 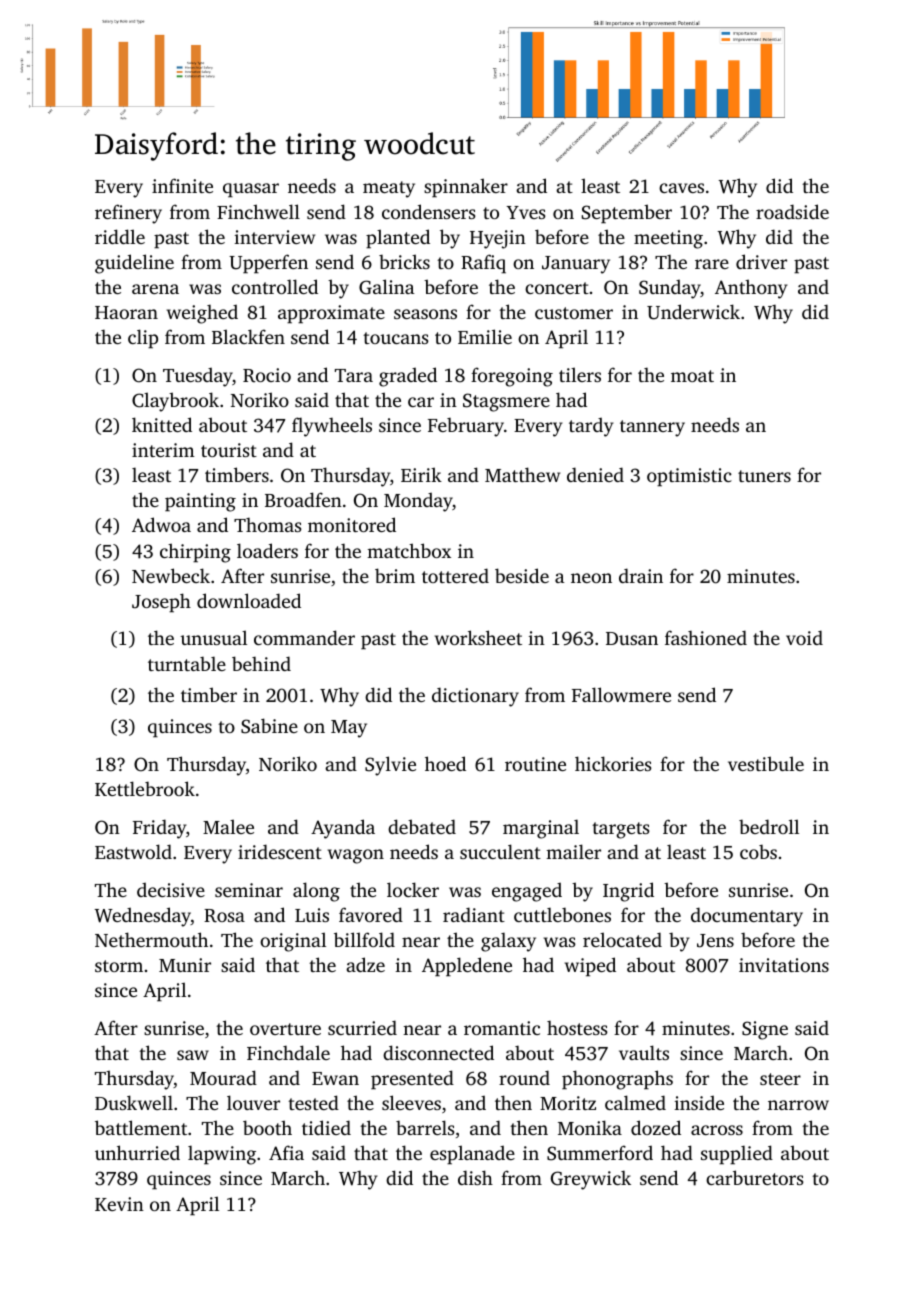 What do you see at coordinates (706, 637) in the screenshot?
I see `fashioned` at bounding box center [706, 637].
